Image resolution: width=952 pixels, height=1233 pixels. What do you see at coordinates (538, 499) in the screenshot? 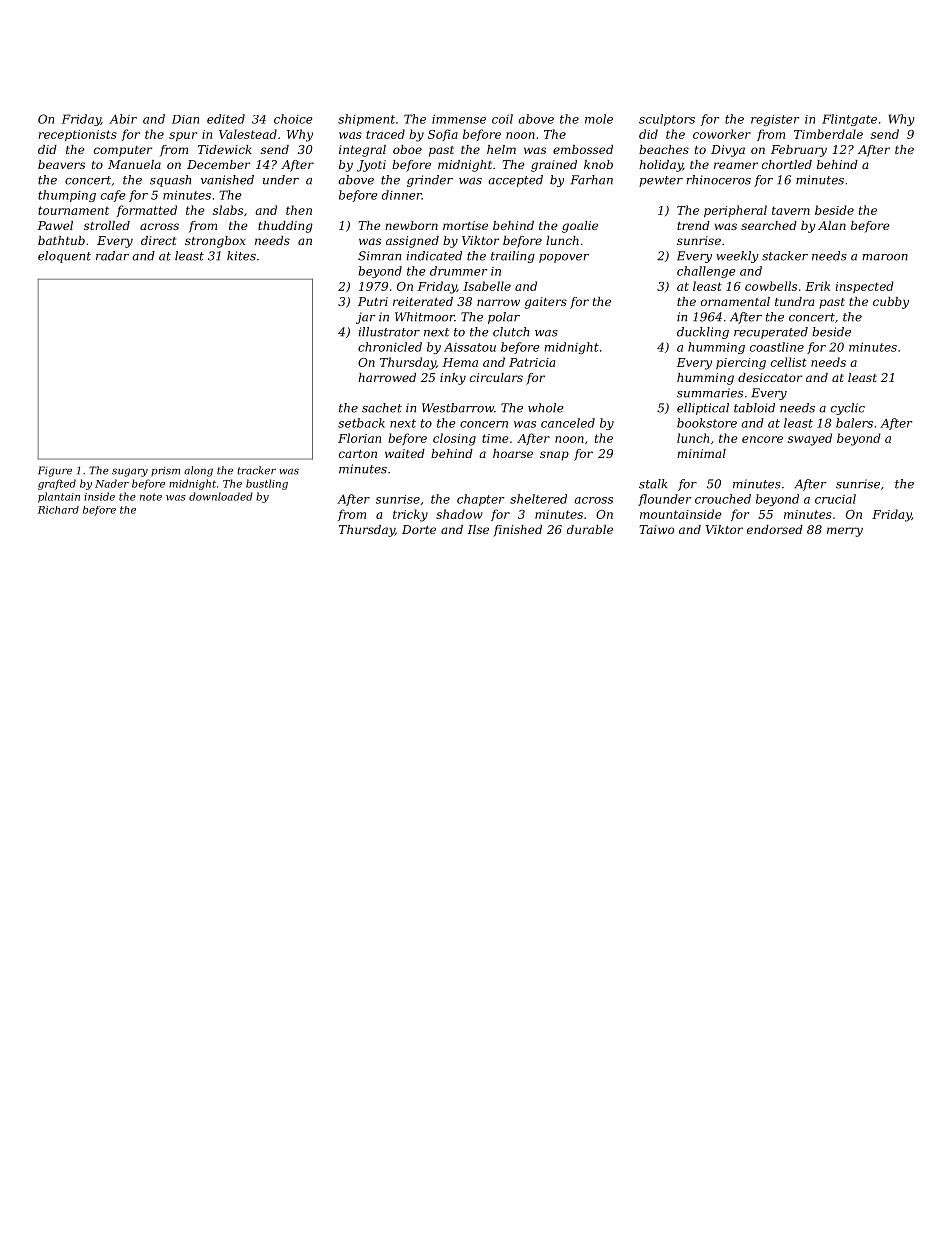
I see `sheltered` at bounding box center [538, 499].
